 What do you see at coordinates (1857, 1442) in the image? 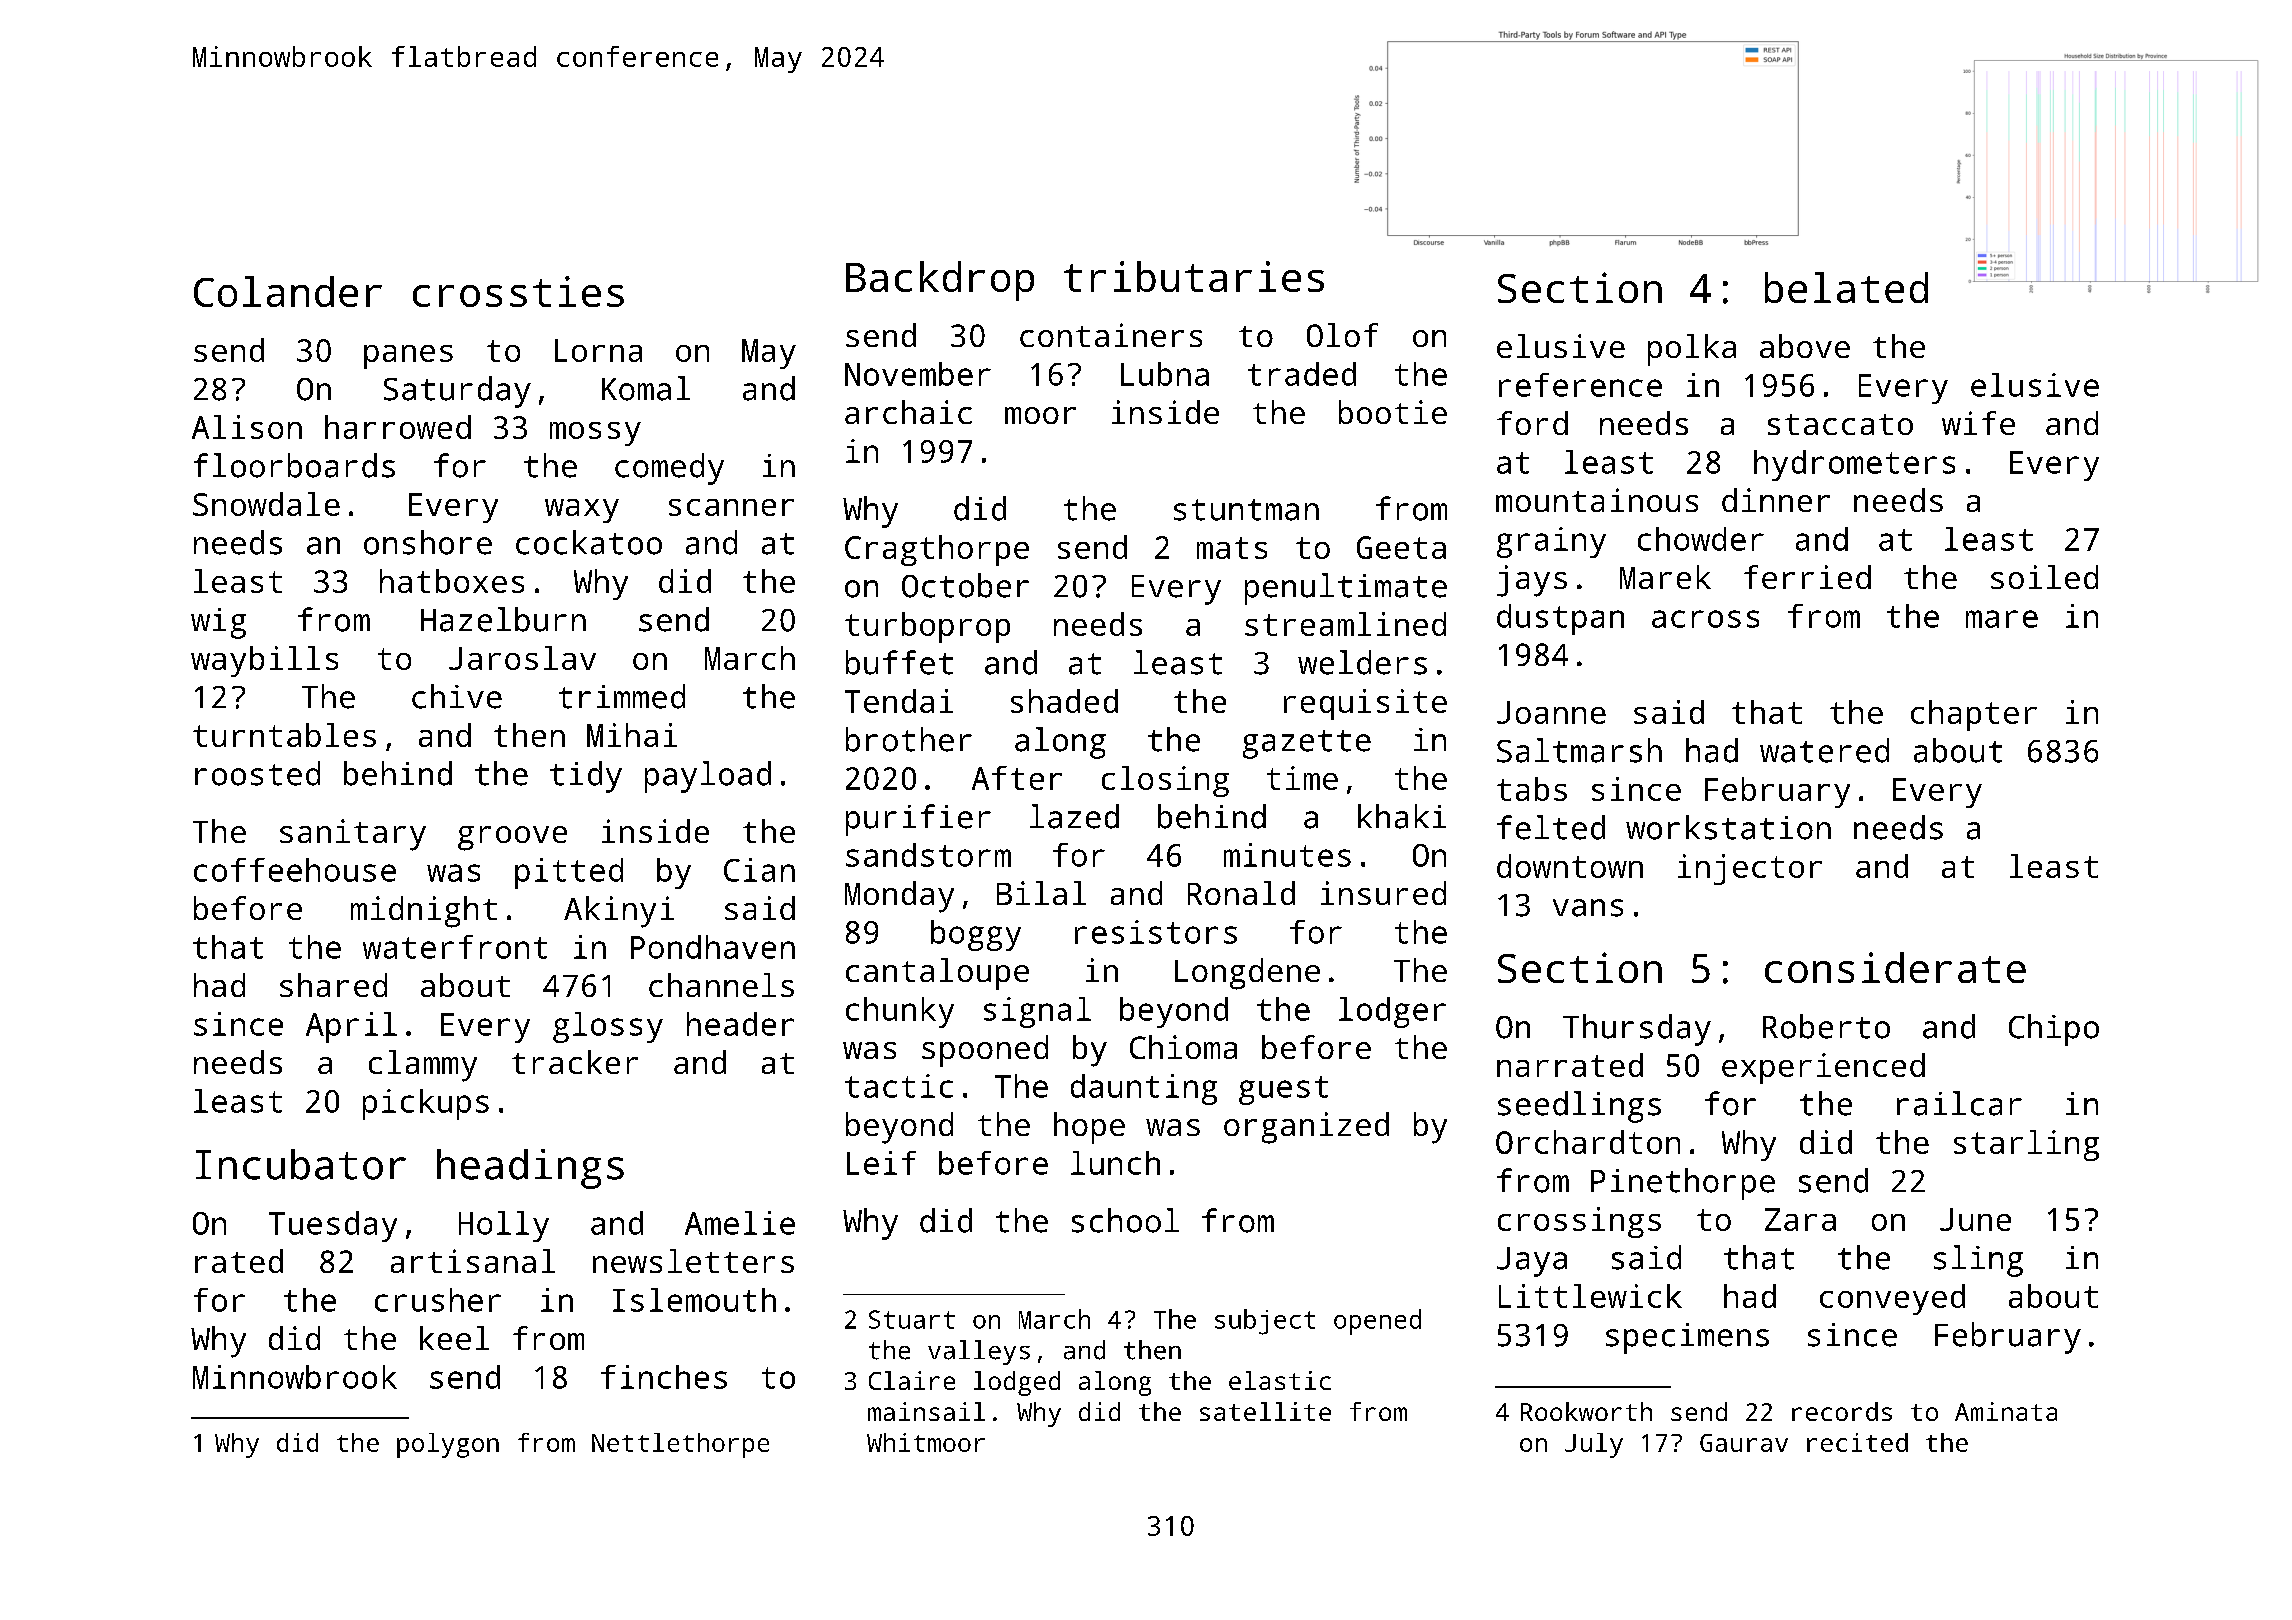
I see `recited` at bounding box center [1857, 1442].
